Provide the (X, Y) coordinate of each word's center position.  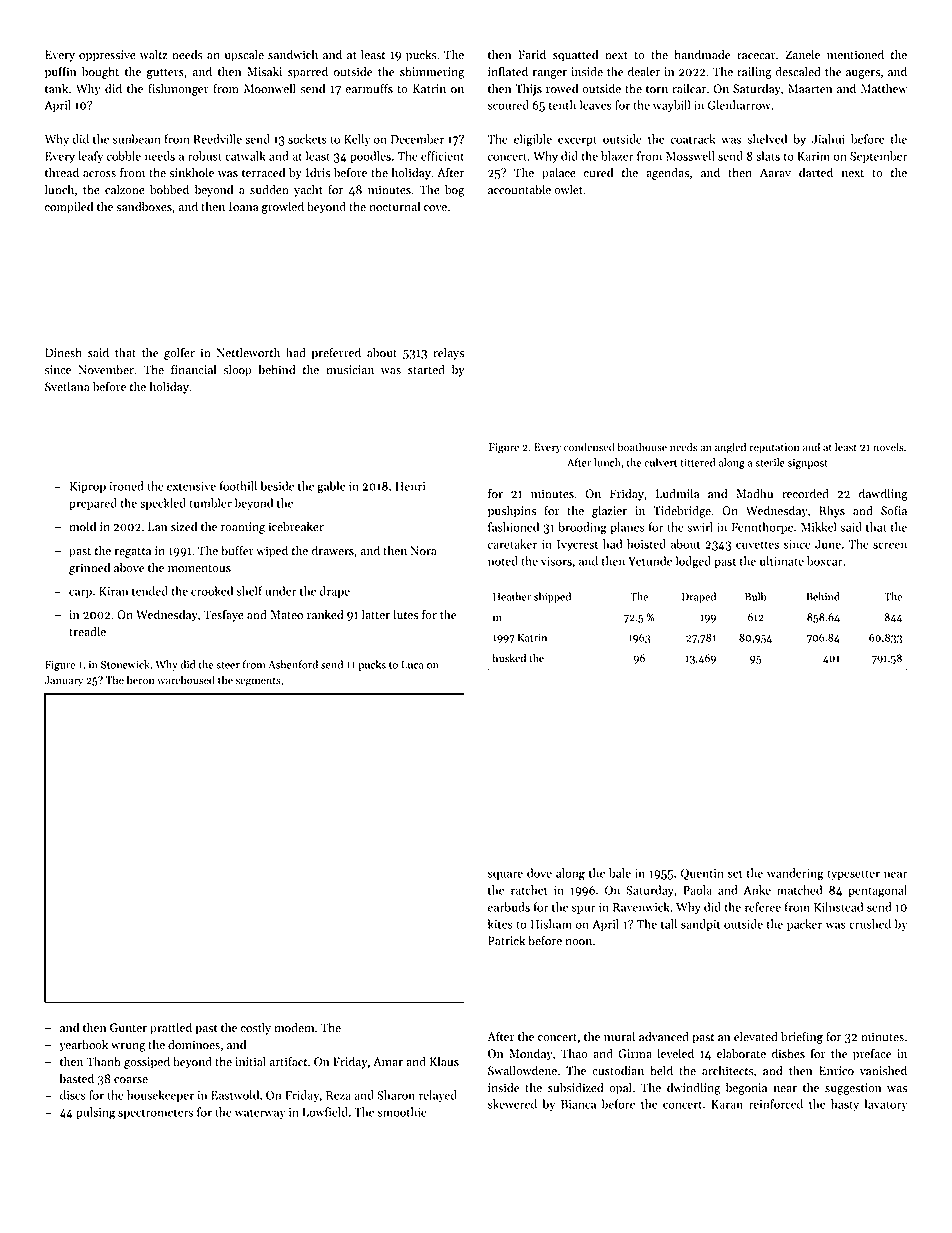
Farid (532, 54)
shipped (552, 597)
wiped (272, 551)
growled (283, 207)
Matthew (884, 88)
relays (448, 353)
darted (816, 172)
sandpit (700, 925)
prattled (171, 1028)
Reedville (217, 139)
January (63, 681)
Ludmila (677, 493)
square (505, 875)
